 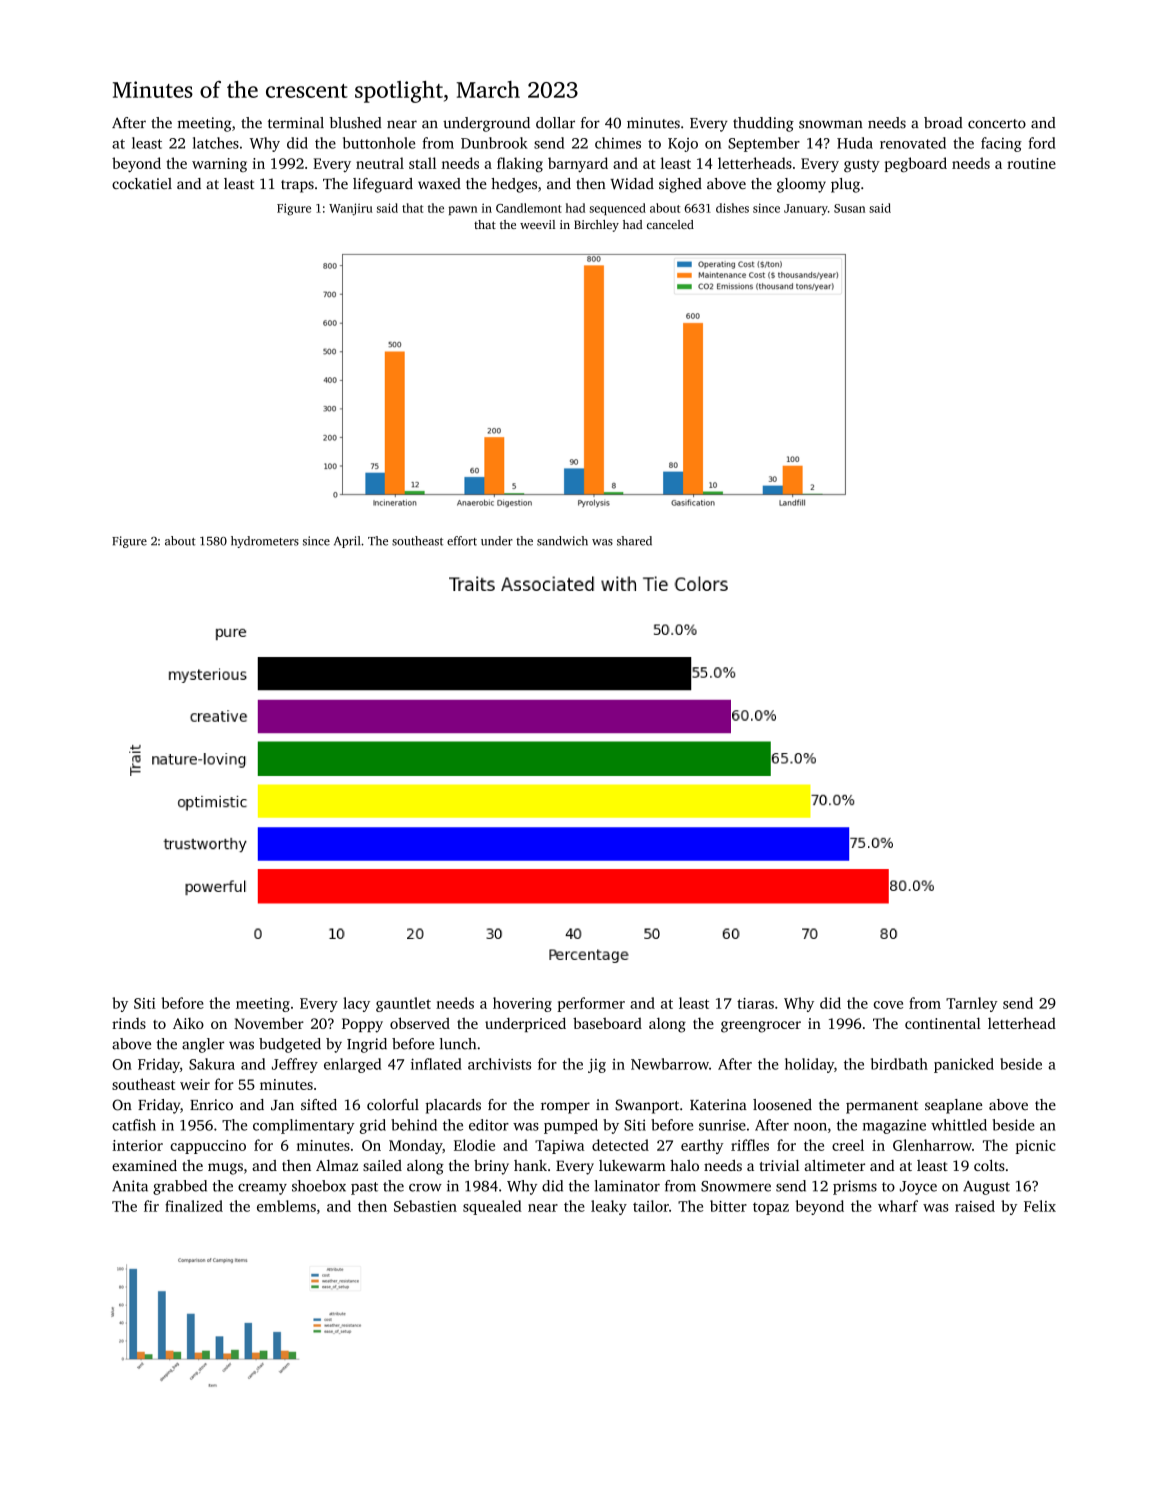 What do you see at coordinates (997, 124) in the screenshot?
I see `concerto` at bounding box center [997, 124].
